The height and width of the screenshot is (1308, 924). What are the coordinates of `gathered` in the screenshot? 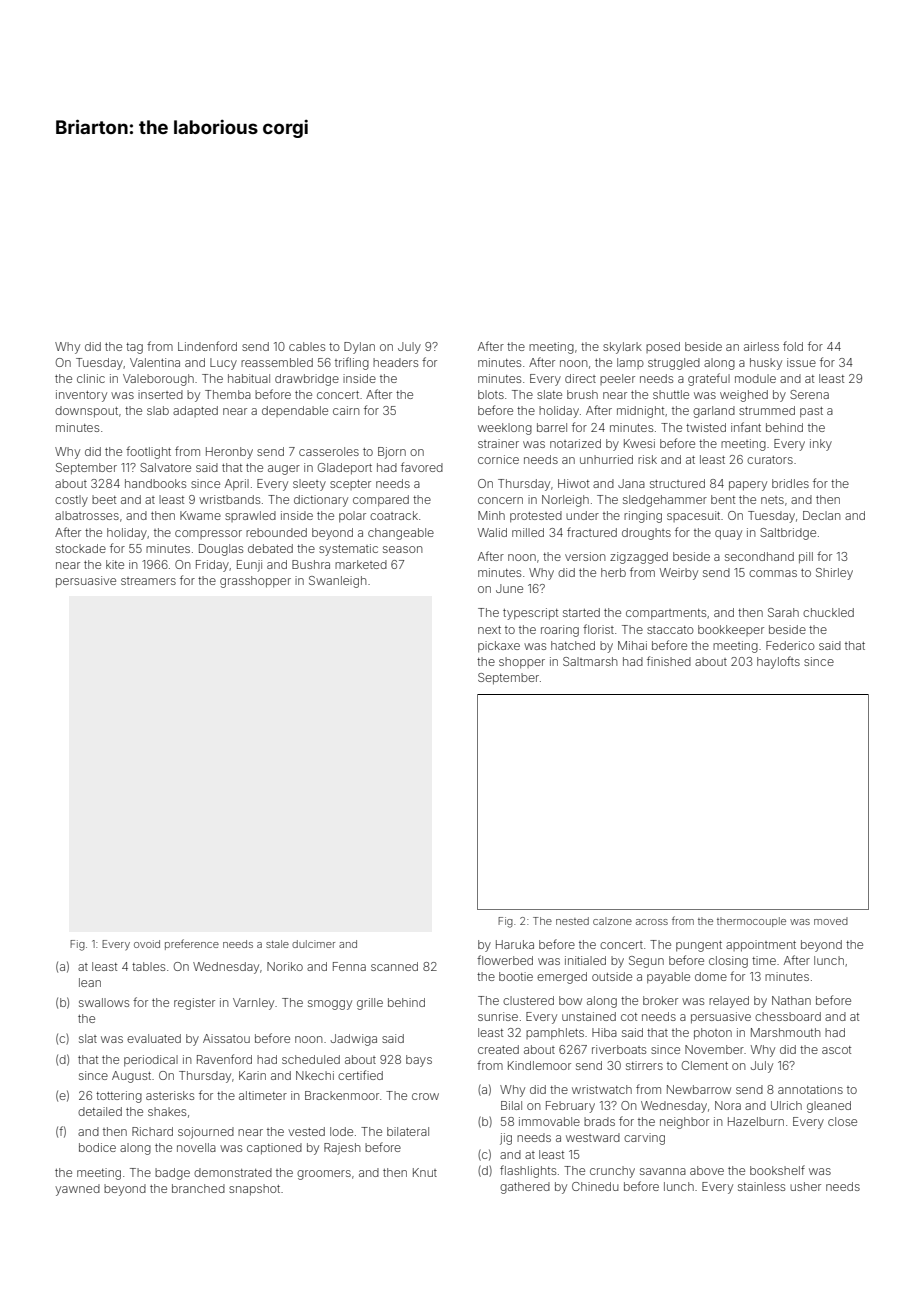 It's located at (525, 1188).
